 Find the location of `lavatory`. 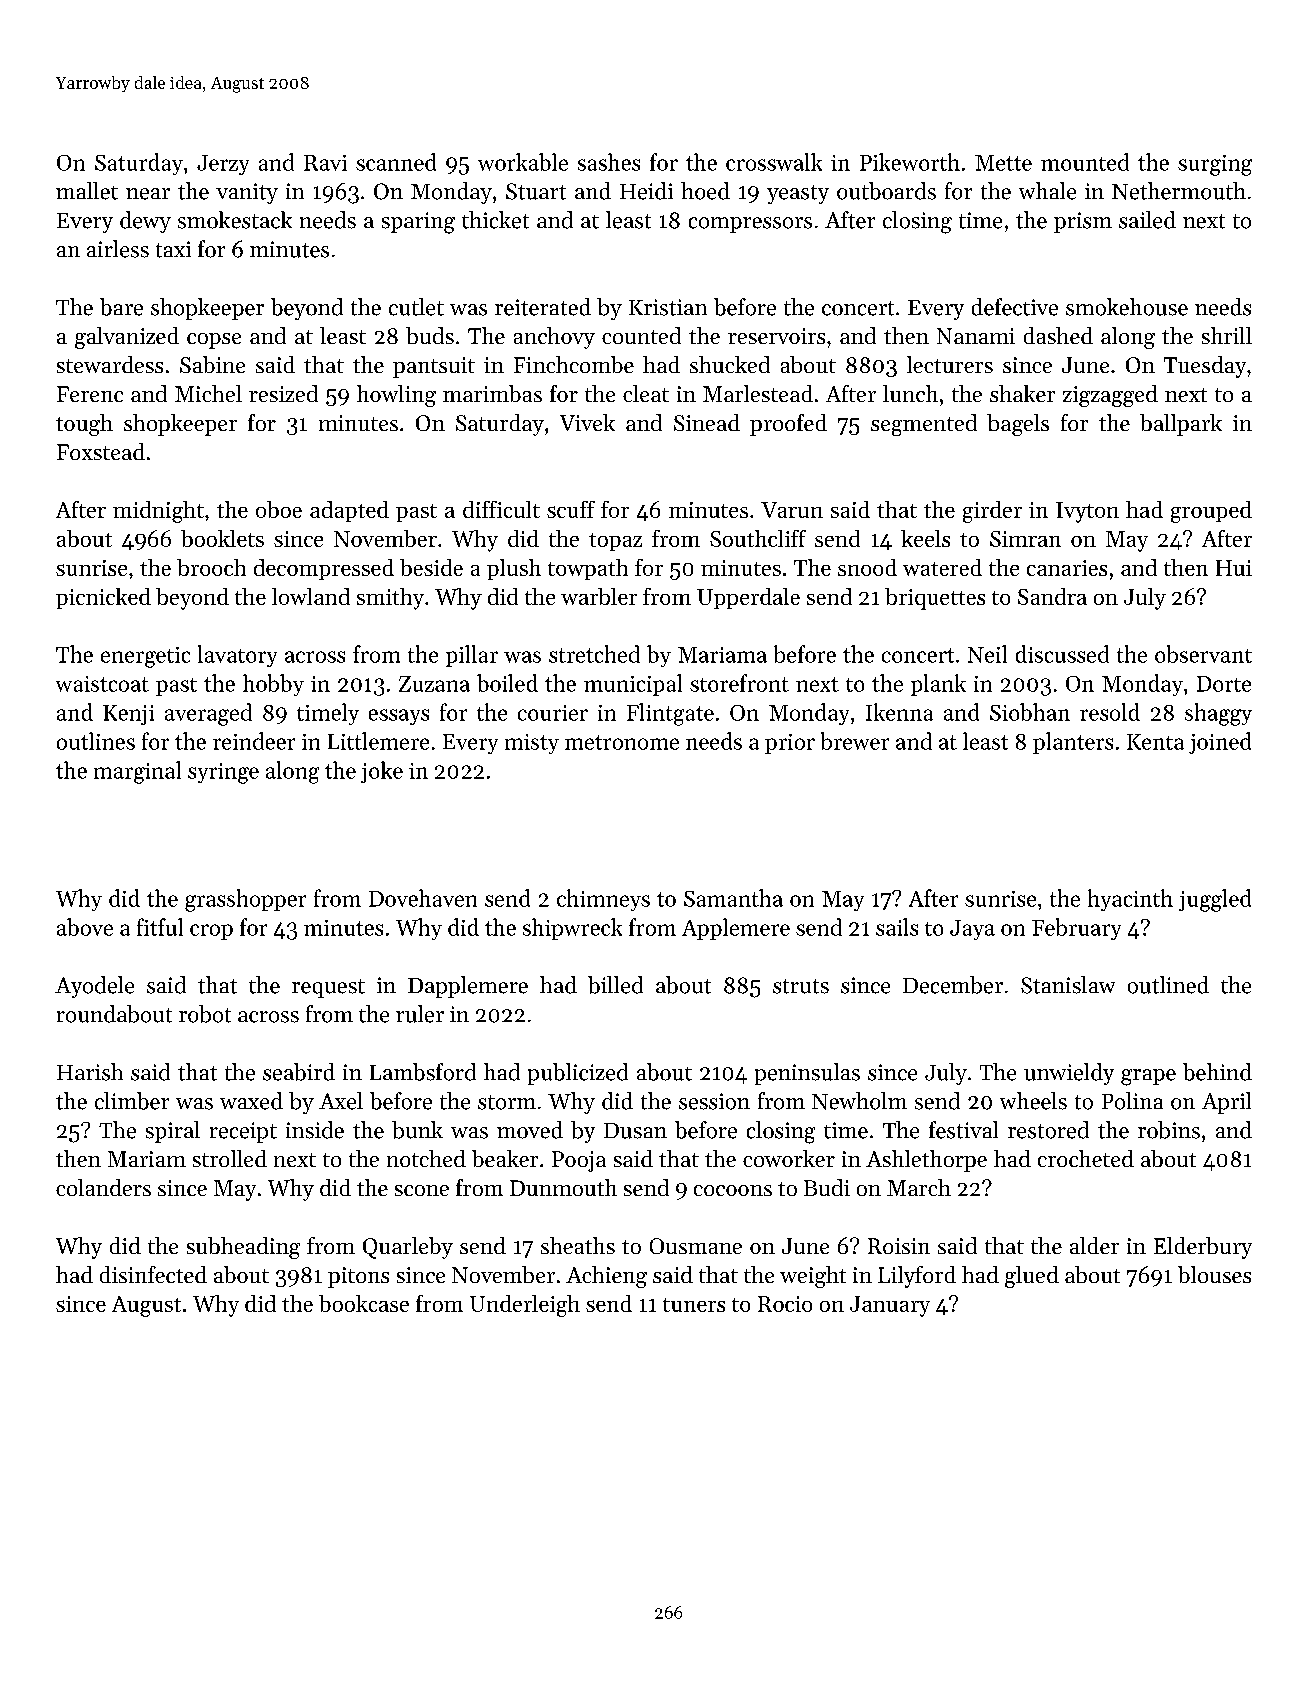

lavatory is located at coordinates (237, 656).
